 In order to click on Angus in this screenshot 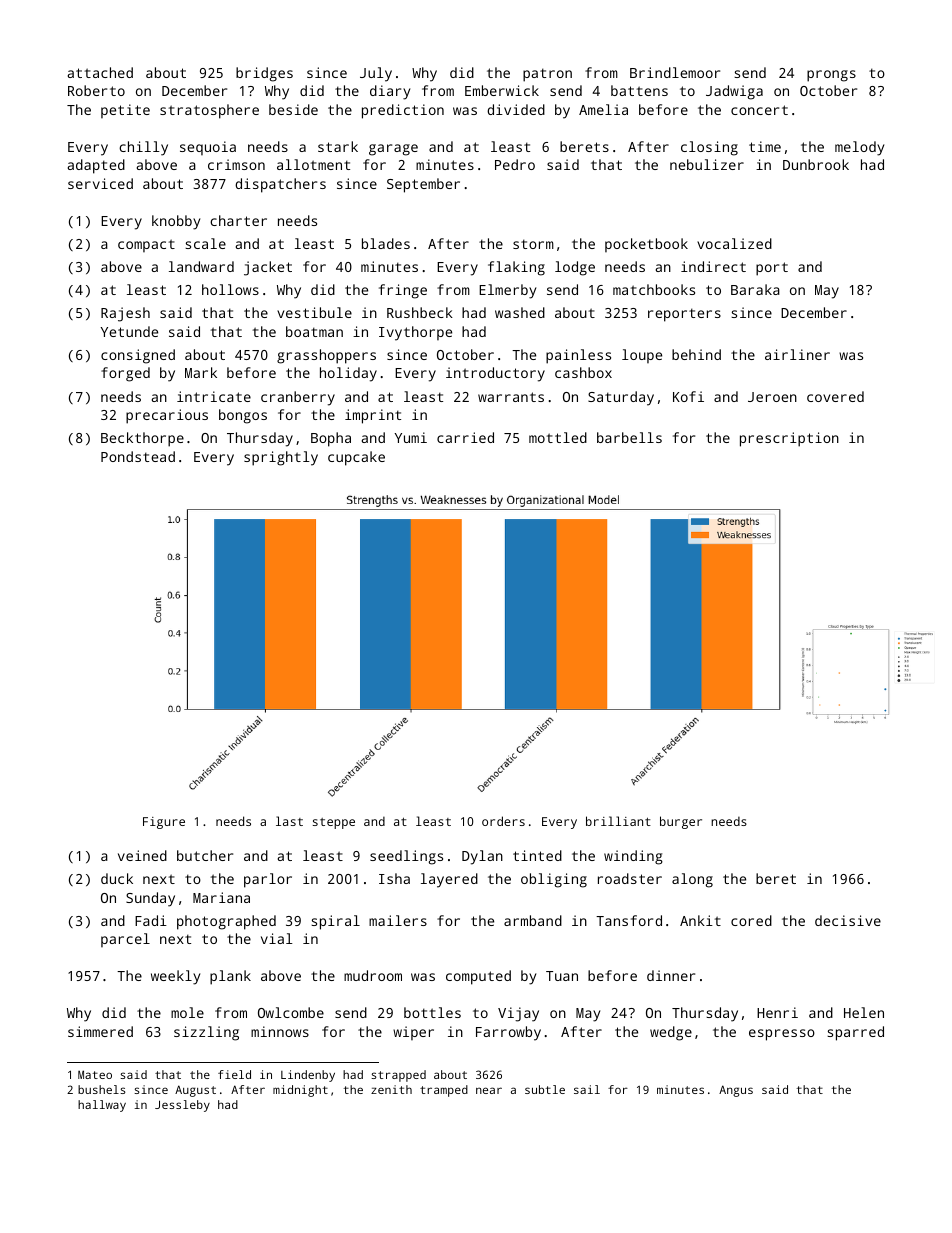, I will do `click(736, 1091)`.
